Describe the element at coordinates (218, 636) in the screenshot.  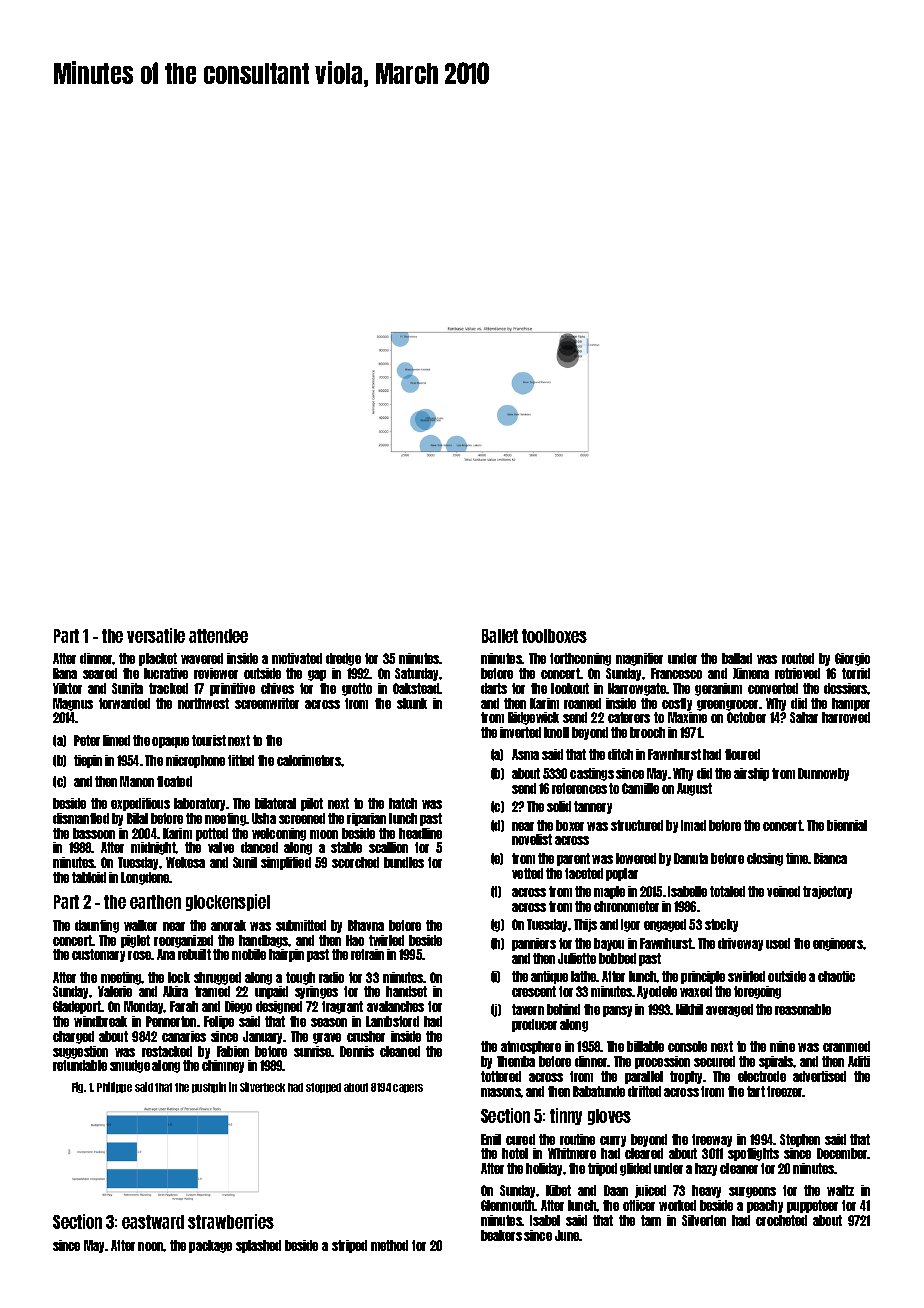
I see `attendee` at that location.
